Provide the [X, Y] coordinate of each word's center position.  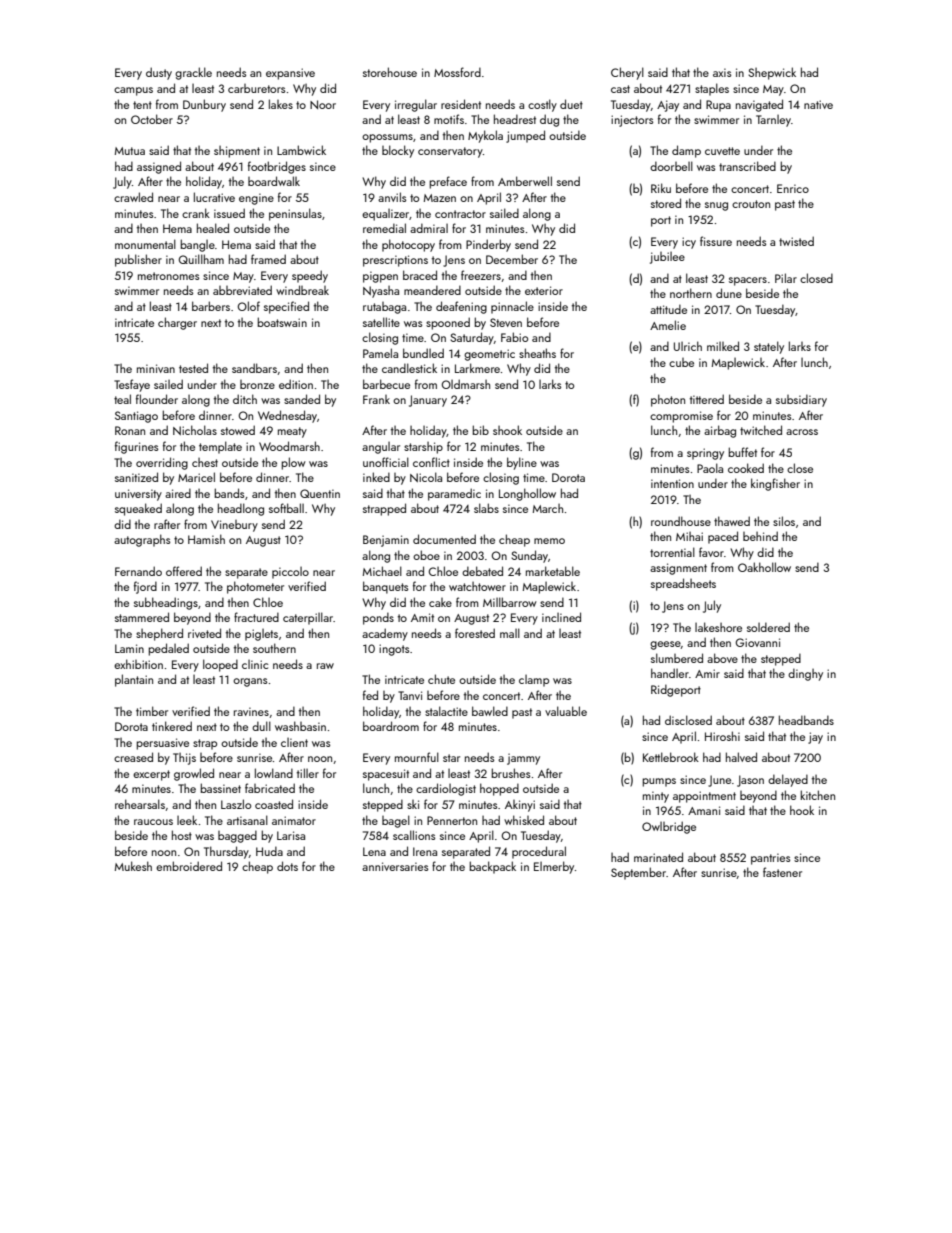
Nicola [426, 477]
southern [274, 648]
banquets [385, 587]
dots [287, 866]
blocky [398, 151]
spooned [448, 323]
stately [769, 347]
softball [286, 508]
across [802, 432]
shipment [237, 152]
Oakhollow [764, 567]
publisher [138, 260]
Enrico [793, 188]
